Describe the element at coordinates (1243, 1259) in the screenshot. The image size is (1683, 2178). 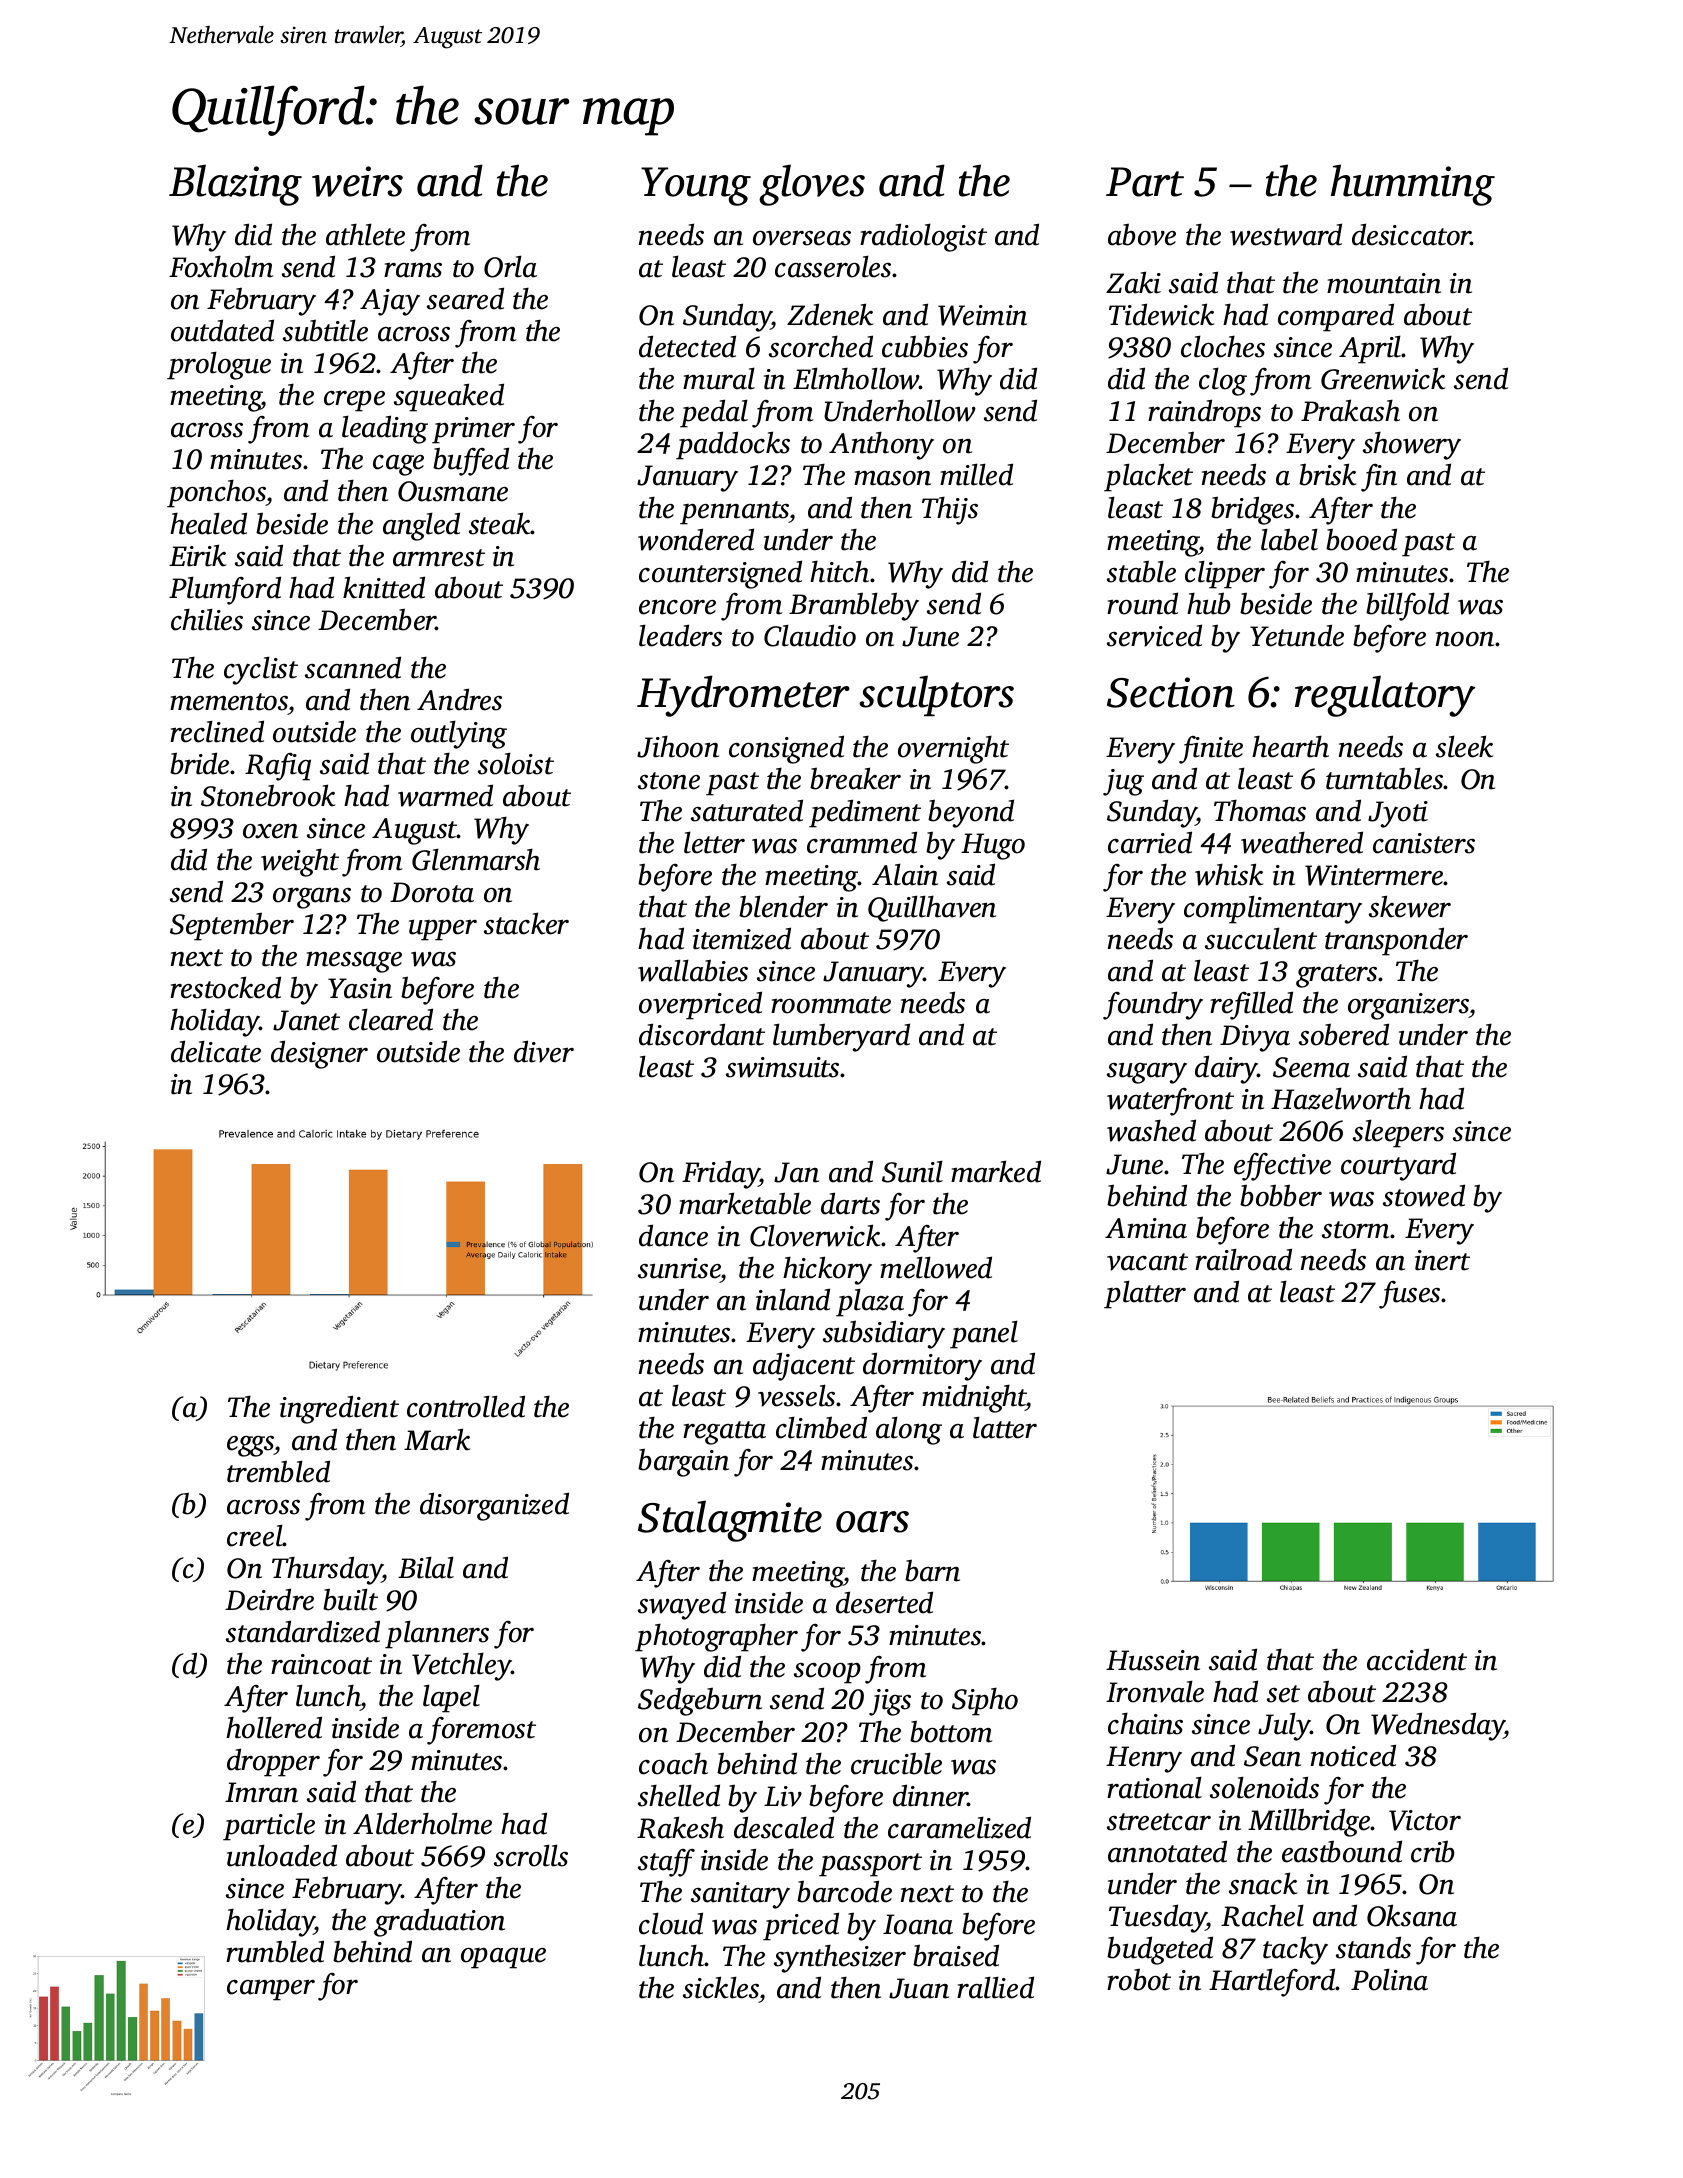
I see `railroad` at that location.
